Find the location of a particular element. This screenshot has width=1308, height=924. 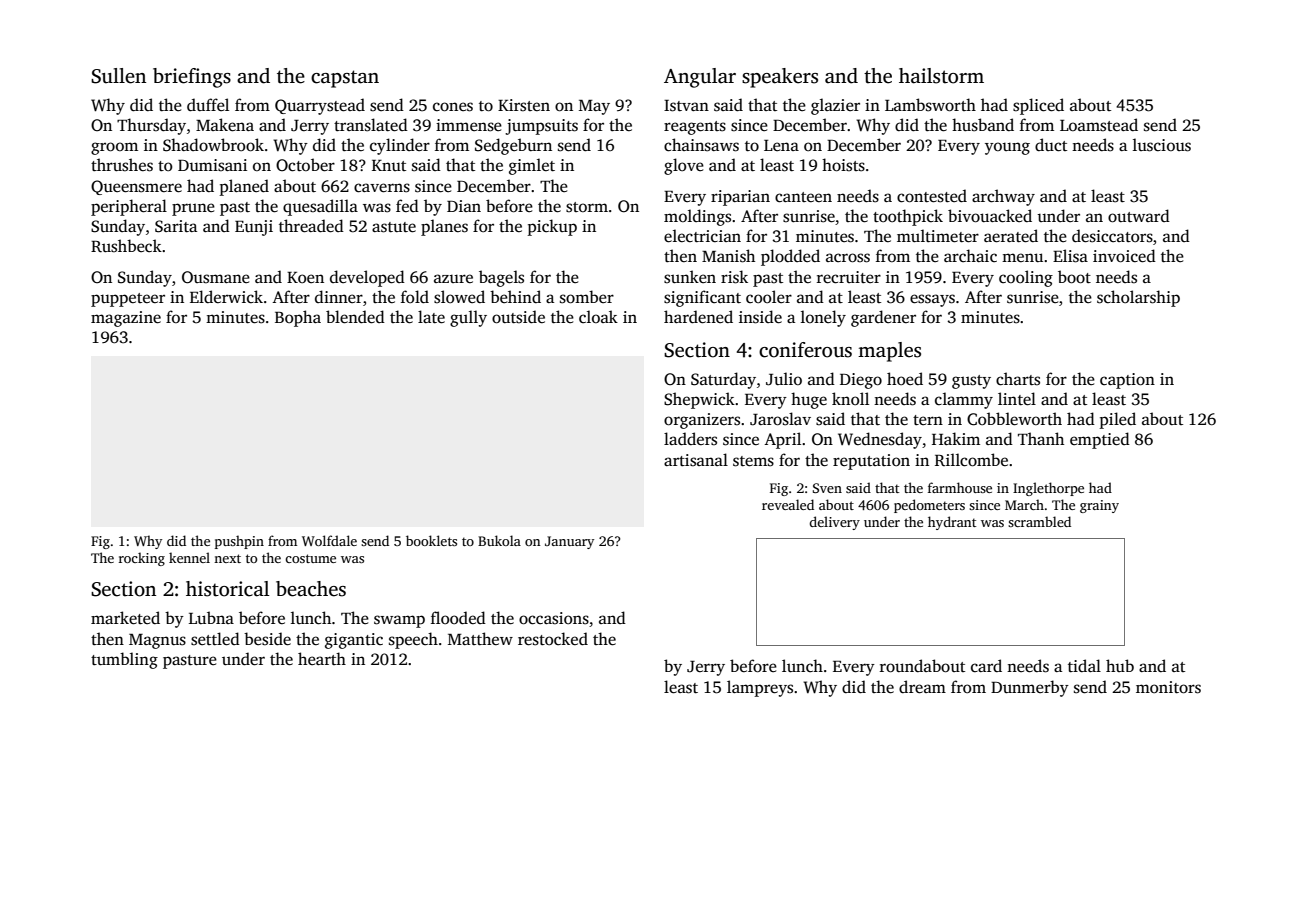

scholarship is located at coordinates (1138, 298).
